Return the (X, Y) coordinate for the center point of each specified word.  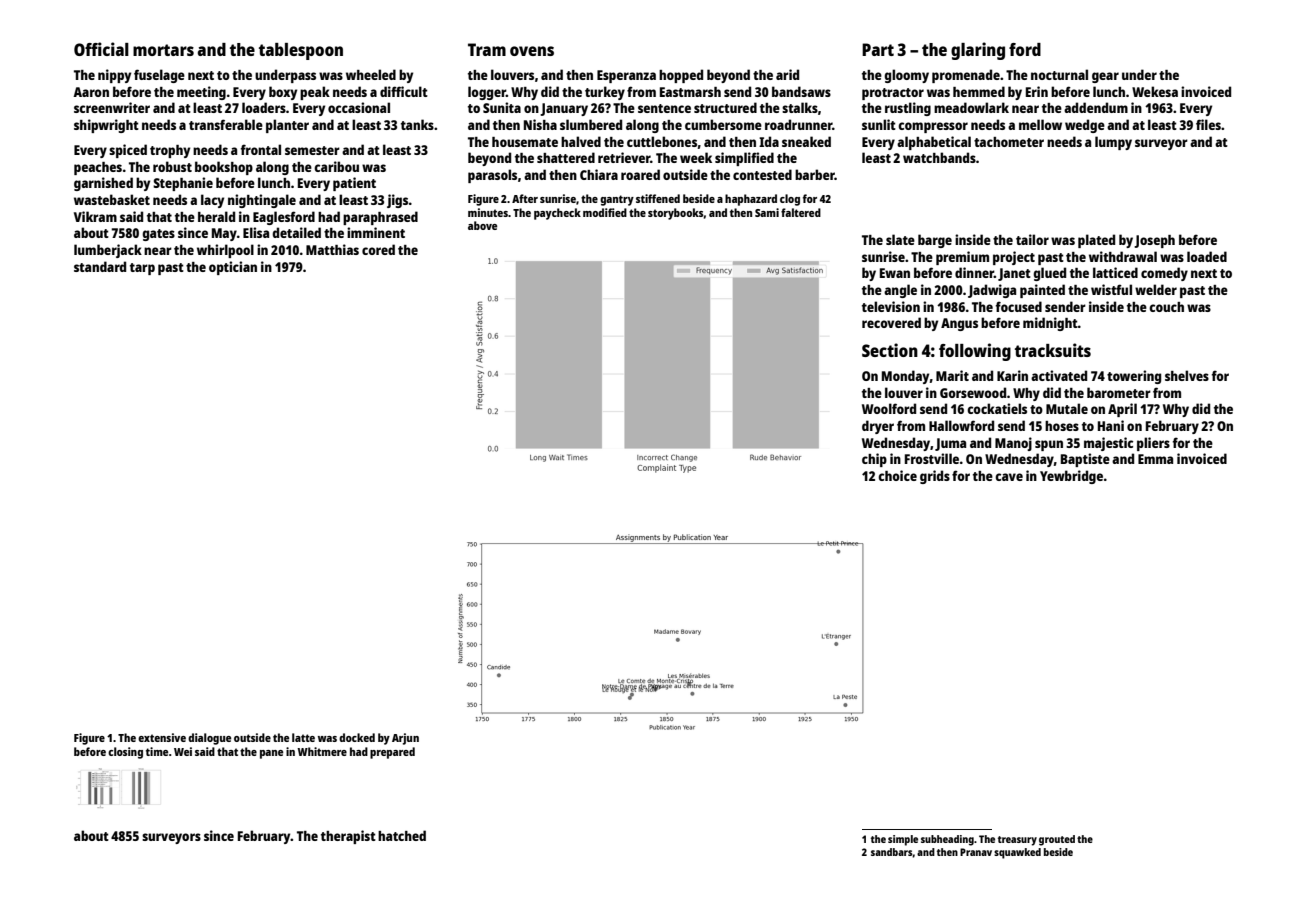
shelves (1187, 375)
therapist (348, 837)
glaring (978, 51)
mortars (163, 50)
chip (874, 460)
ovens (532, 51)
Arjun (405, 739)
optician (233, 268)
